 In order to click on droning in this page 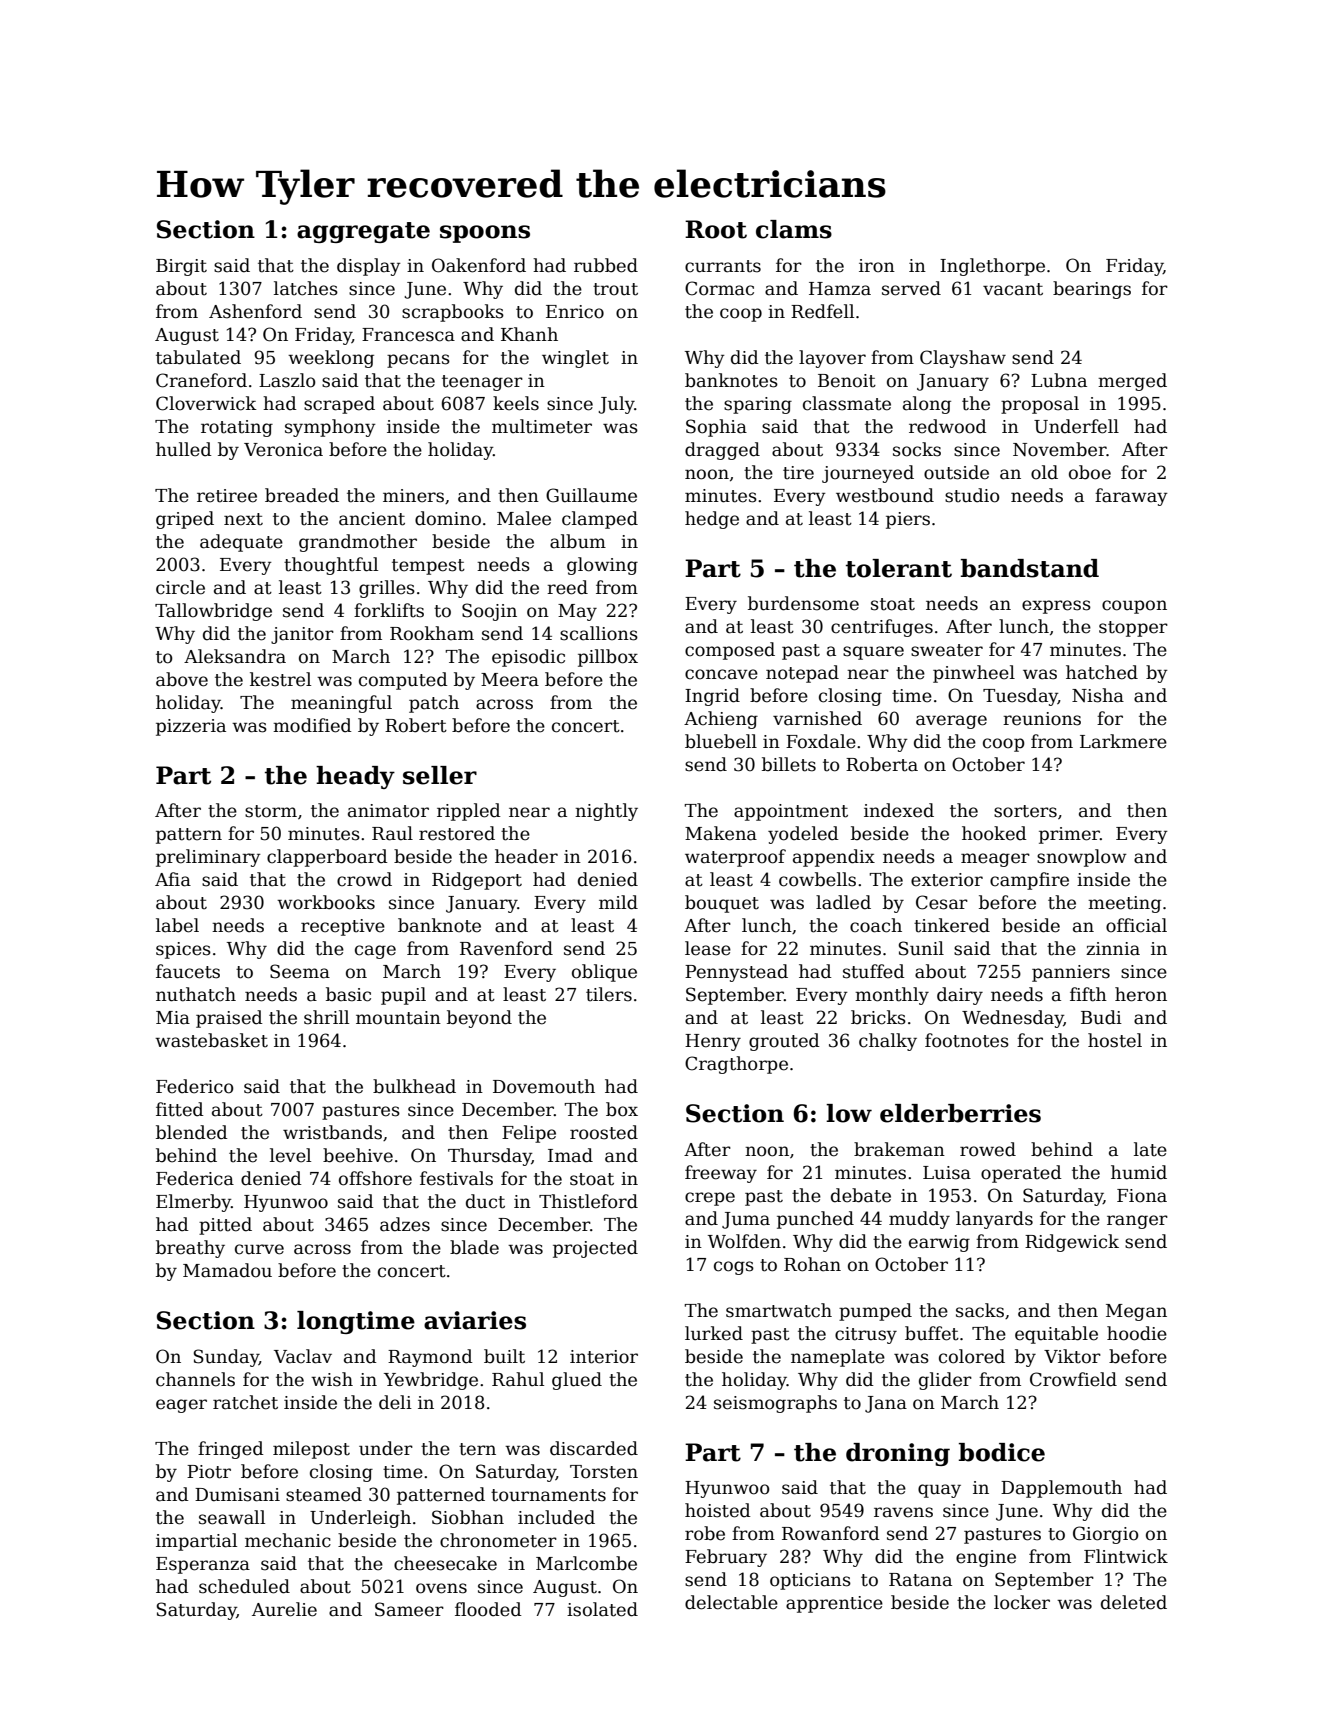, I will do `click(898, 1454)`.
